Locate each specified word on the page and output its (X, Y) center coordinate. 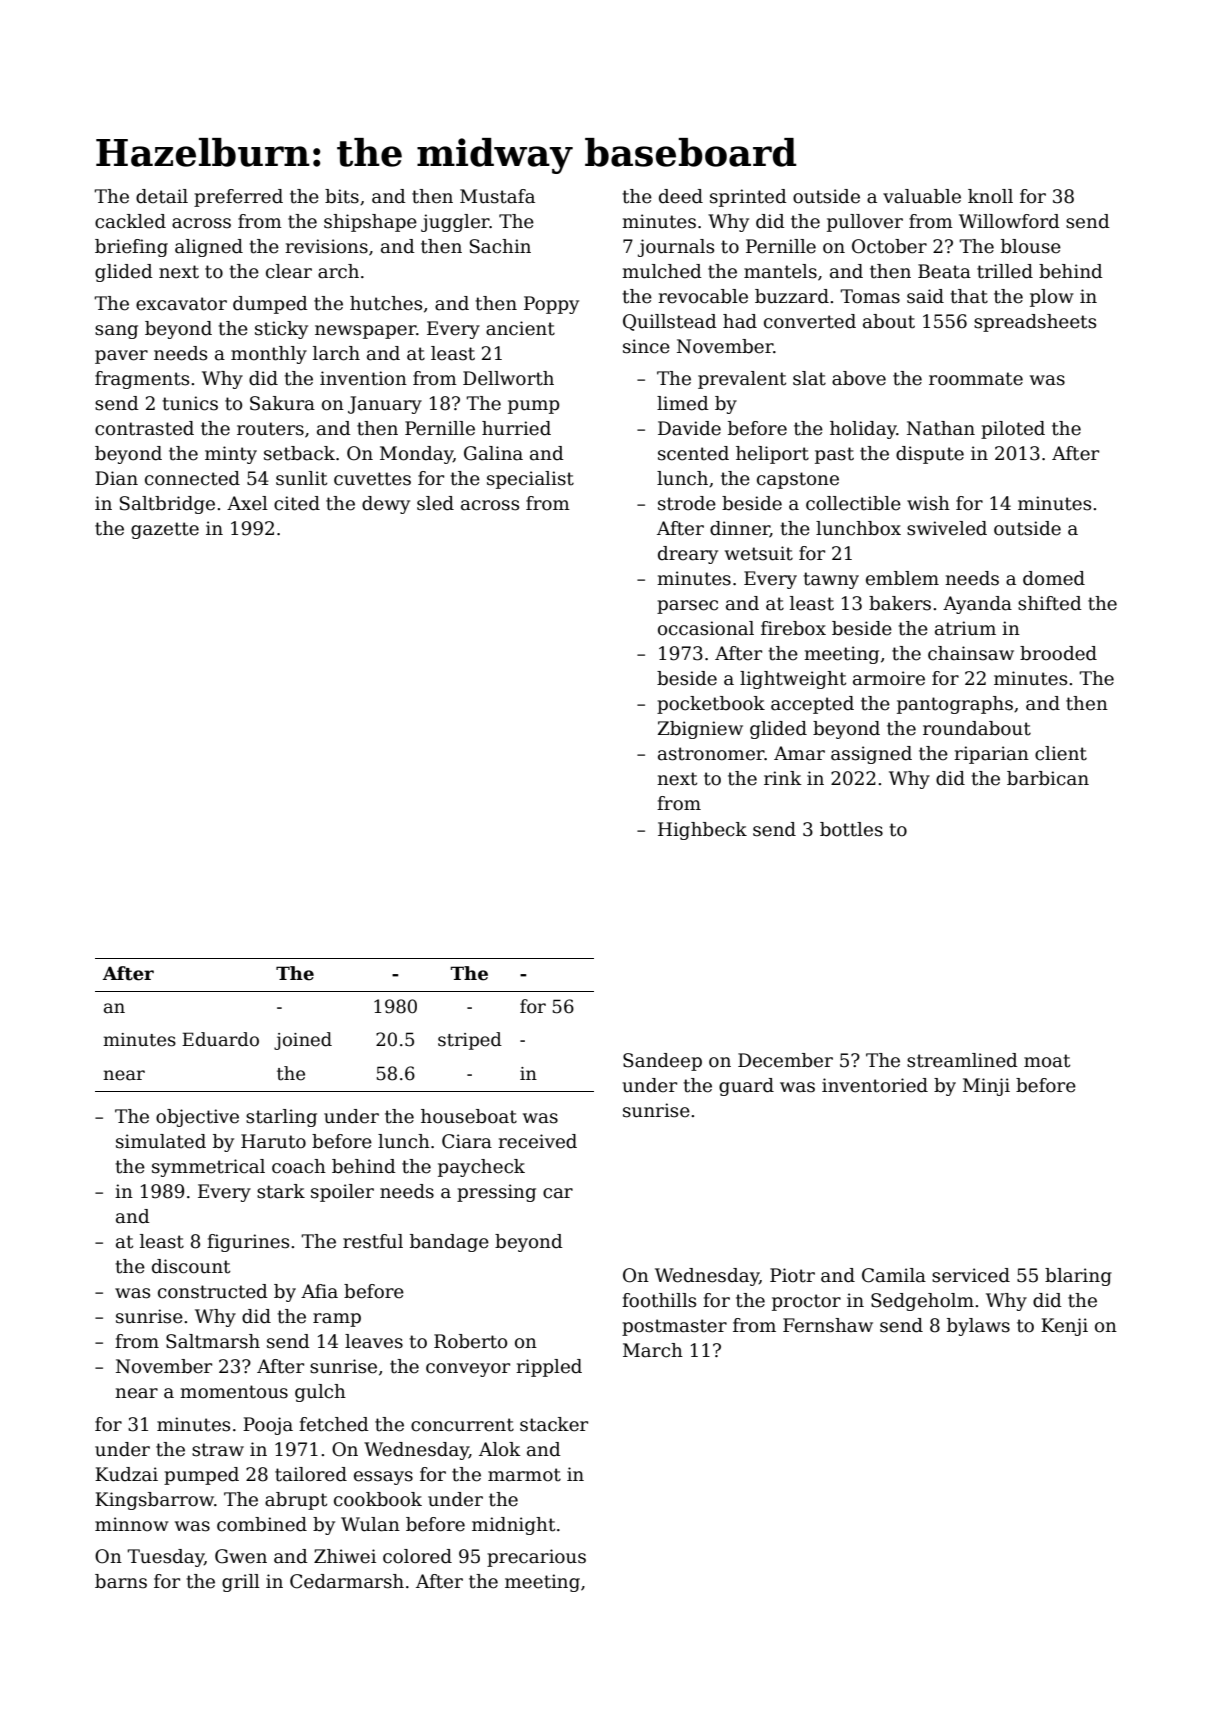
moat (1047, 1061)
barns (121, 1581)
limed (683, 403)
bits (342, 196)
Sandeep (662, 1062)
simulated (161, 1141)
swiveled (947, 528)
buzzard (792, 296)
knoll (990, 196)
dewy (386, 505)
